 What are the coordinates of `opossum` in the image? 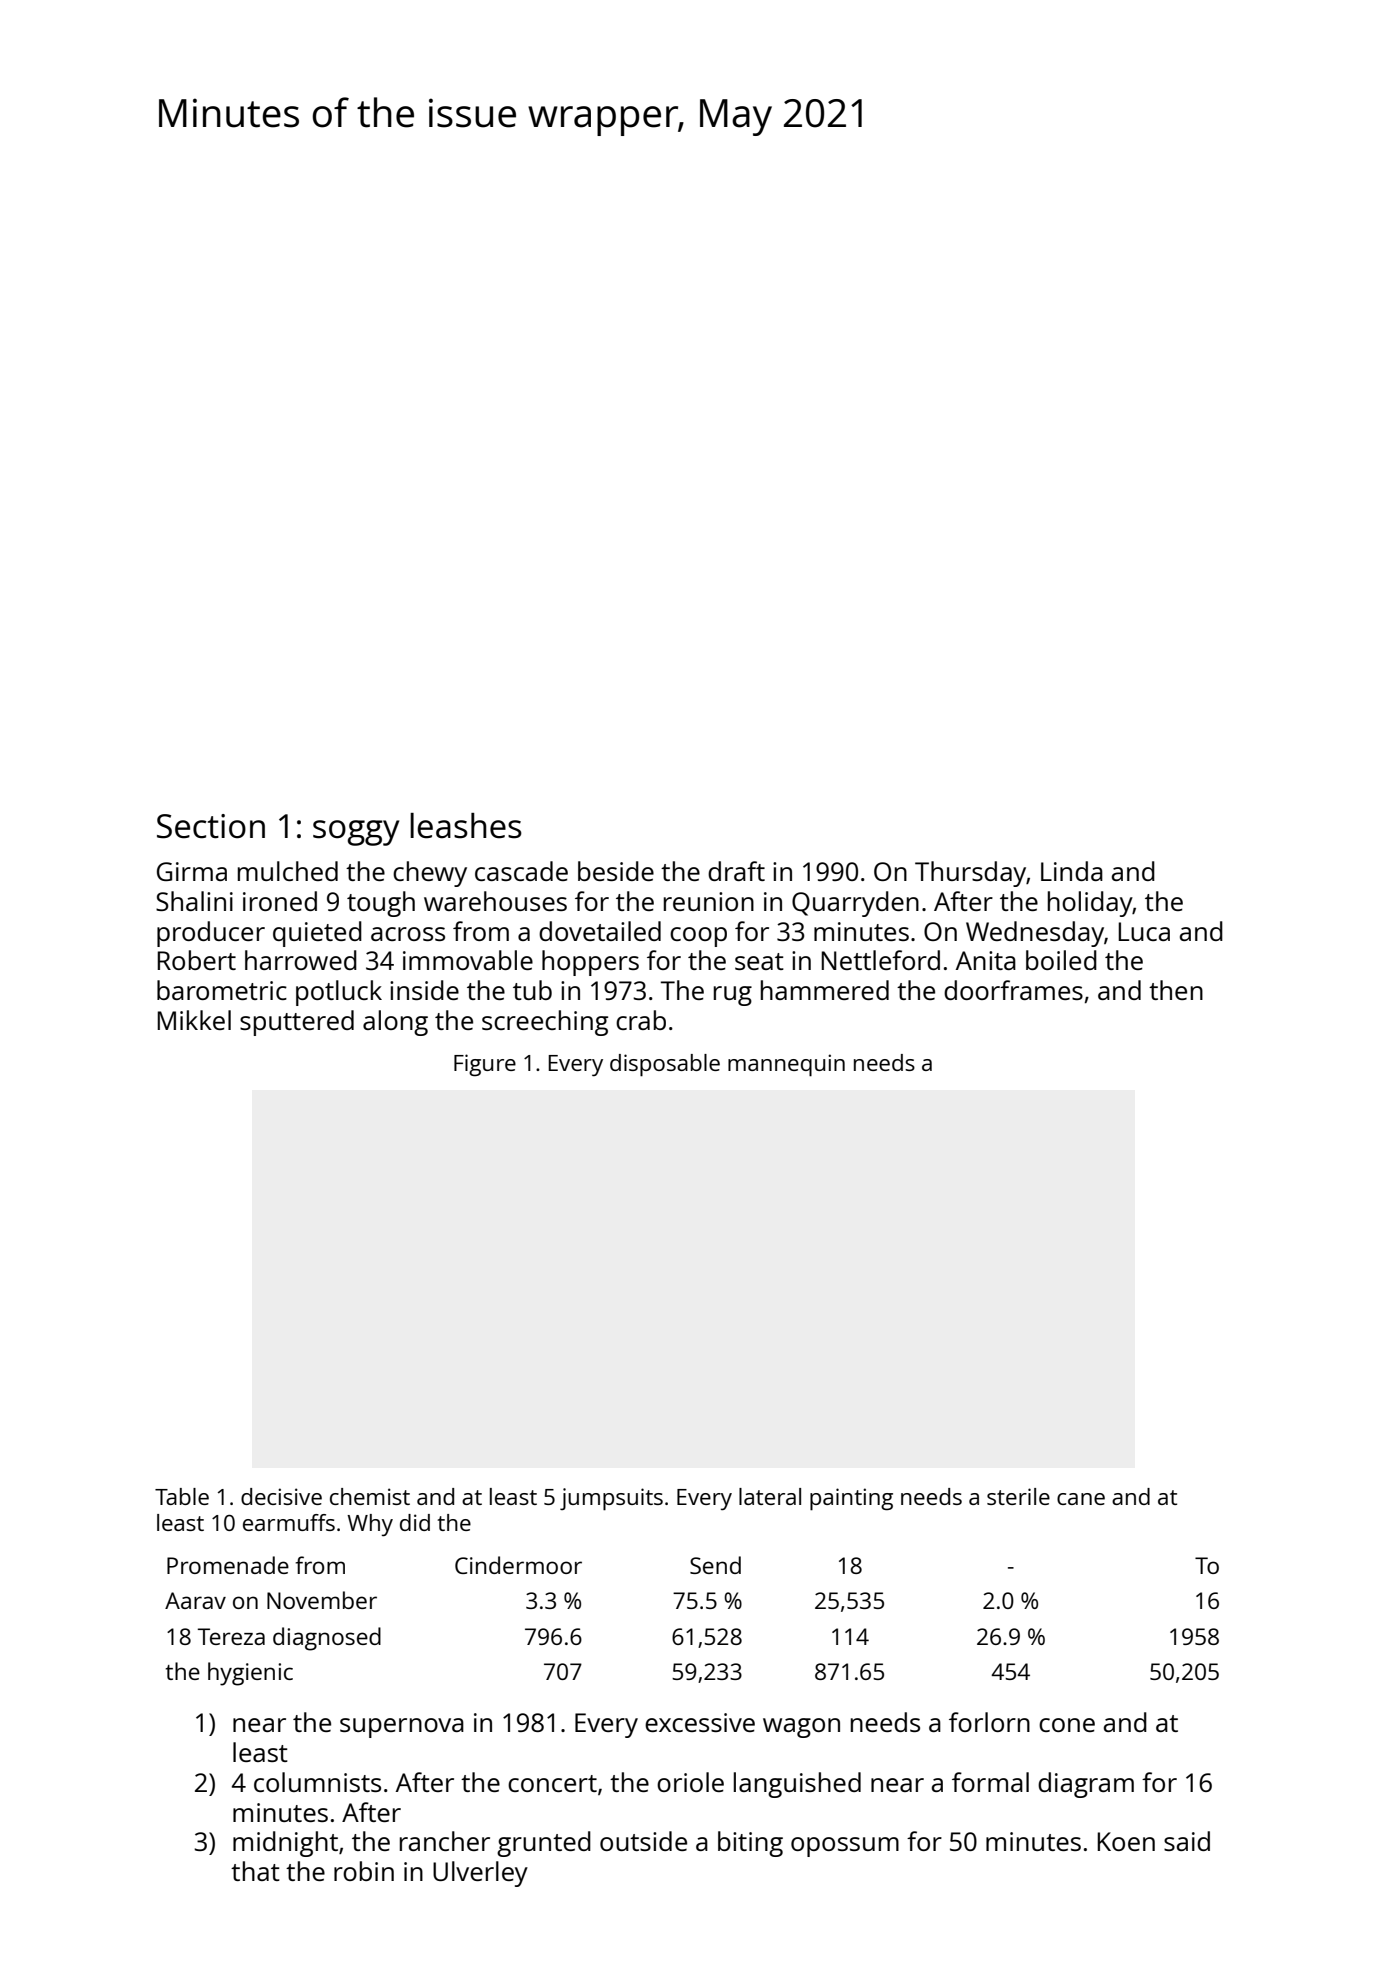 It's located at (845, 1847).
